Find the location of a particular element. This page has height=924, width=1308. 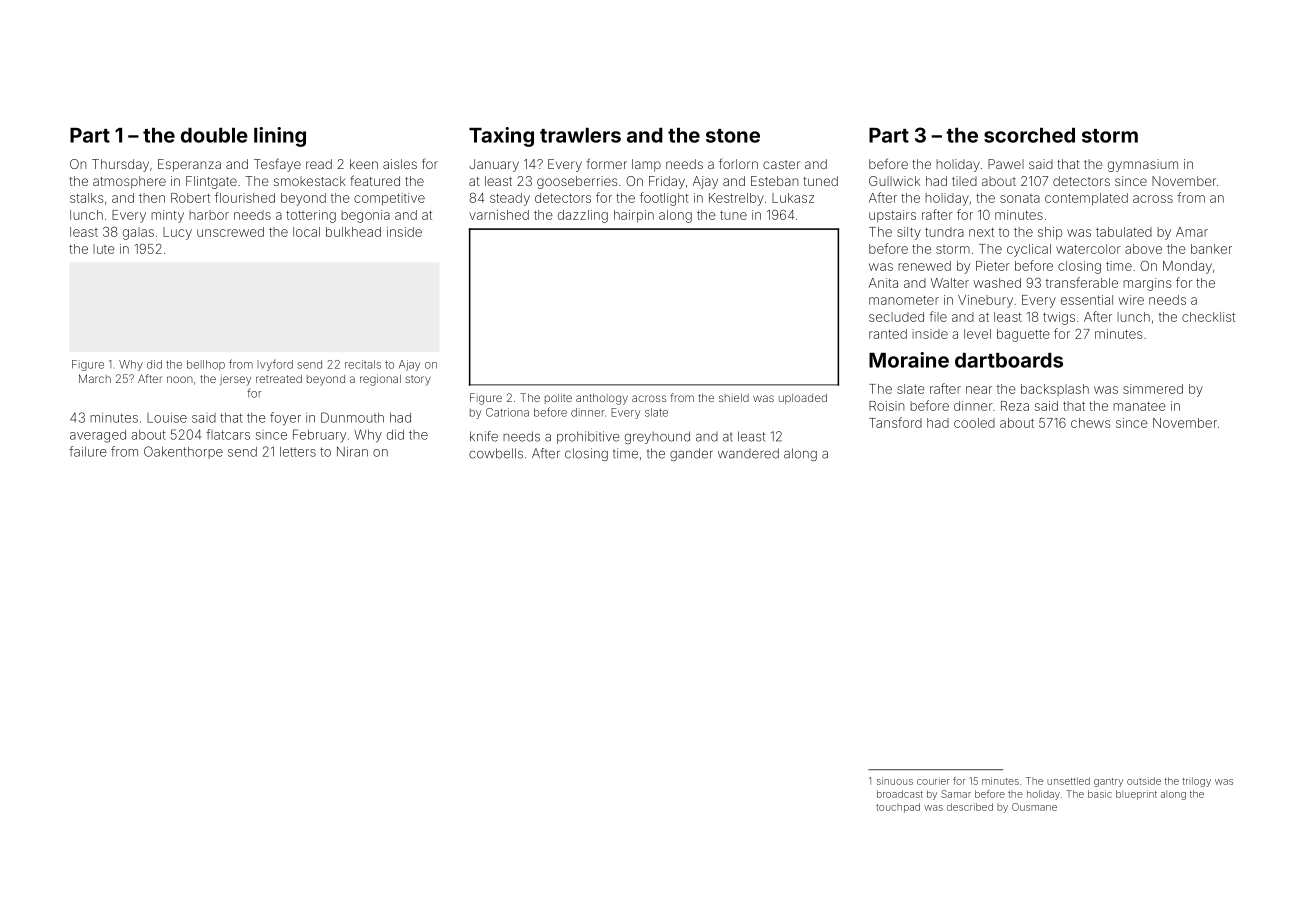

failure is located at coordinates (88, 451).
